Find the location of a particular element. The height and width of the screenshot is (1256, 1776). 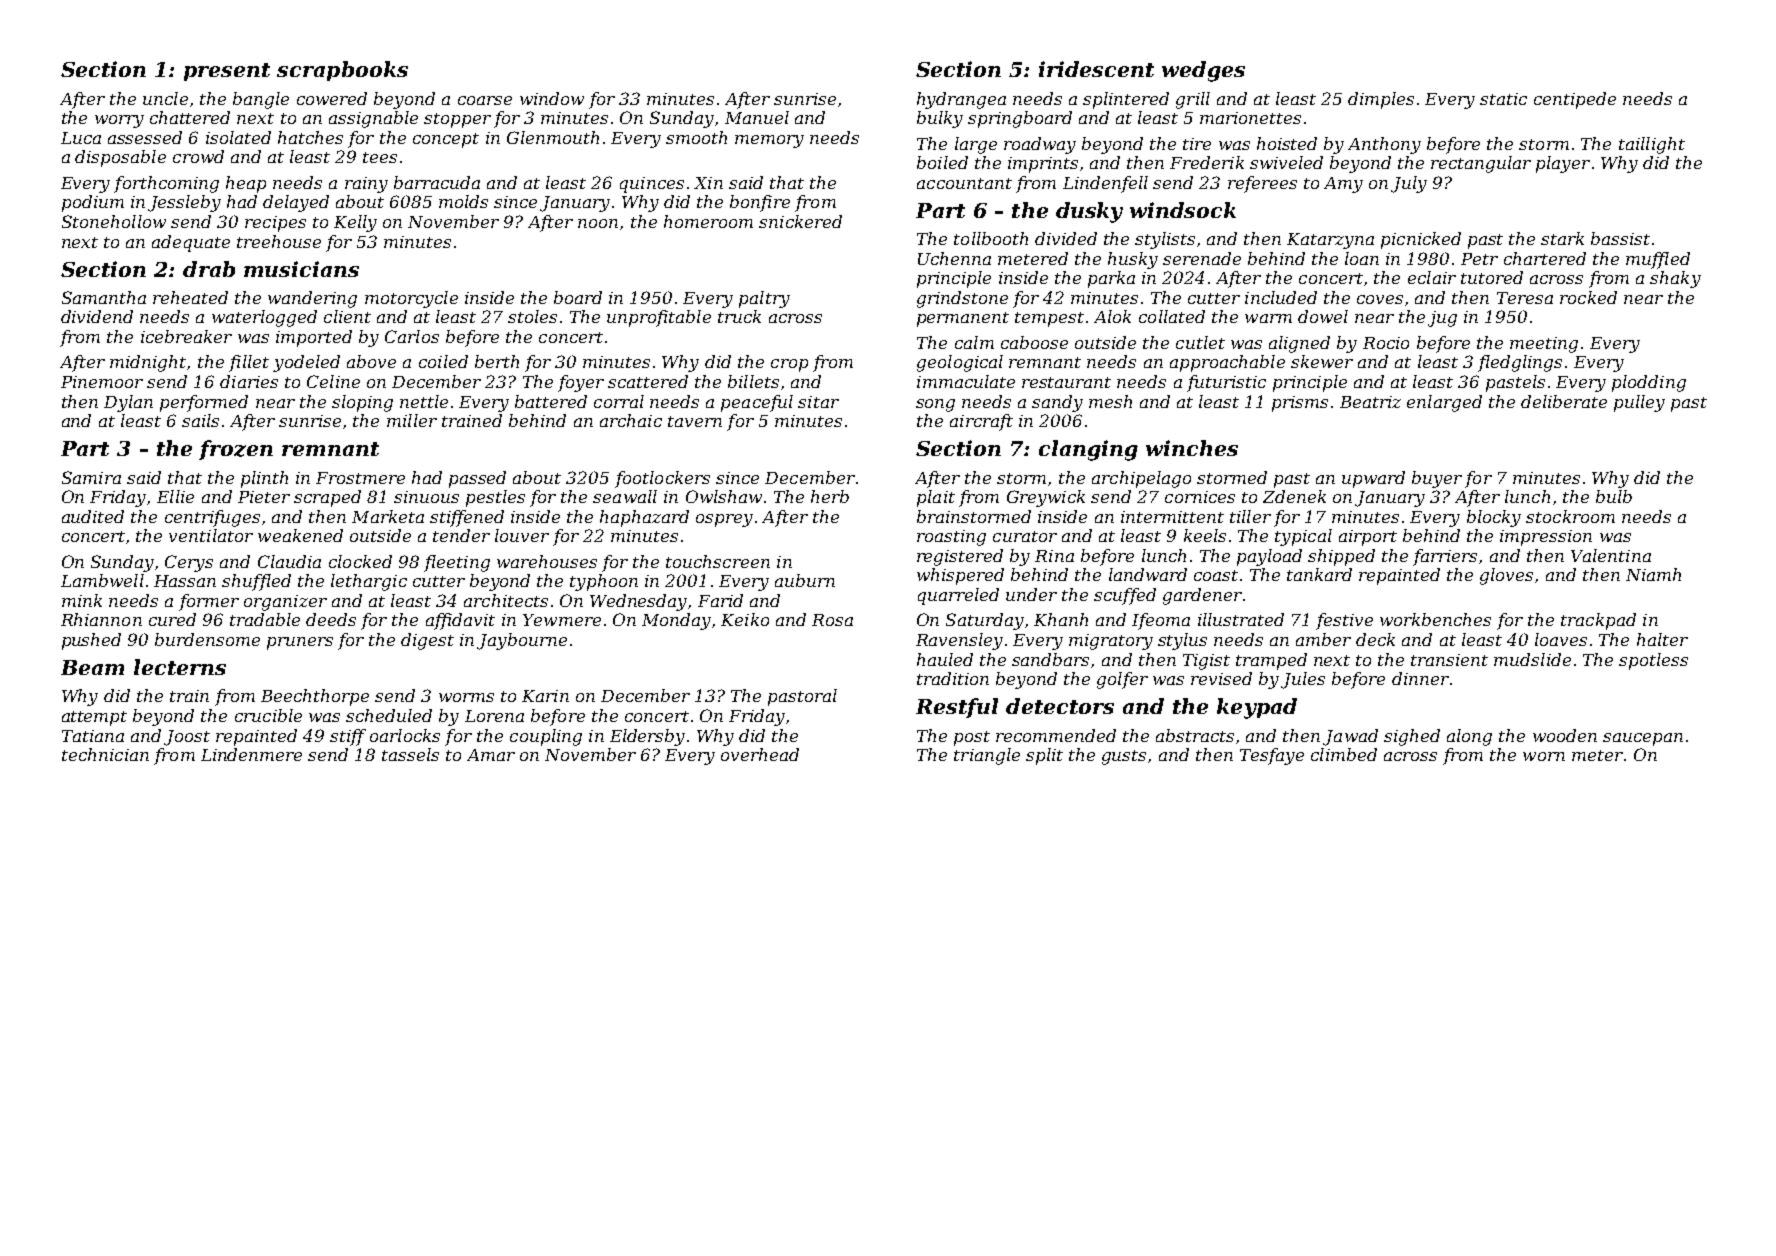

blocky is located at coordinates (1494, 518).
